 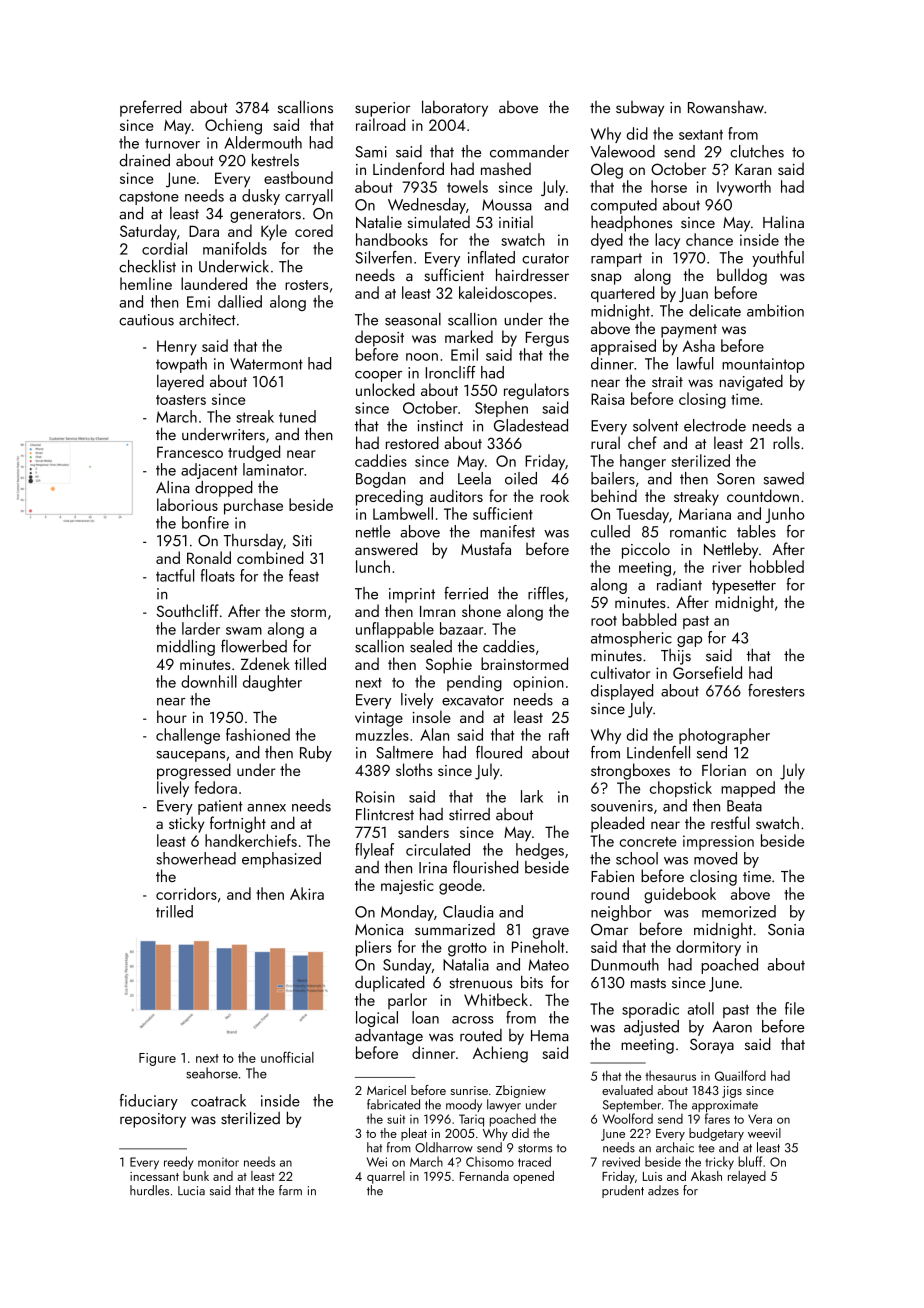 I want to click on Rowanshaw, so click(x=726, y=107).
